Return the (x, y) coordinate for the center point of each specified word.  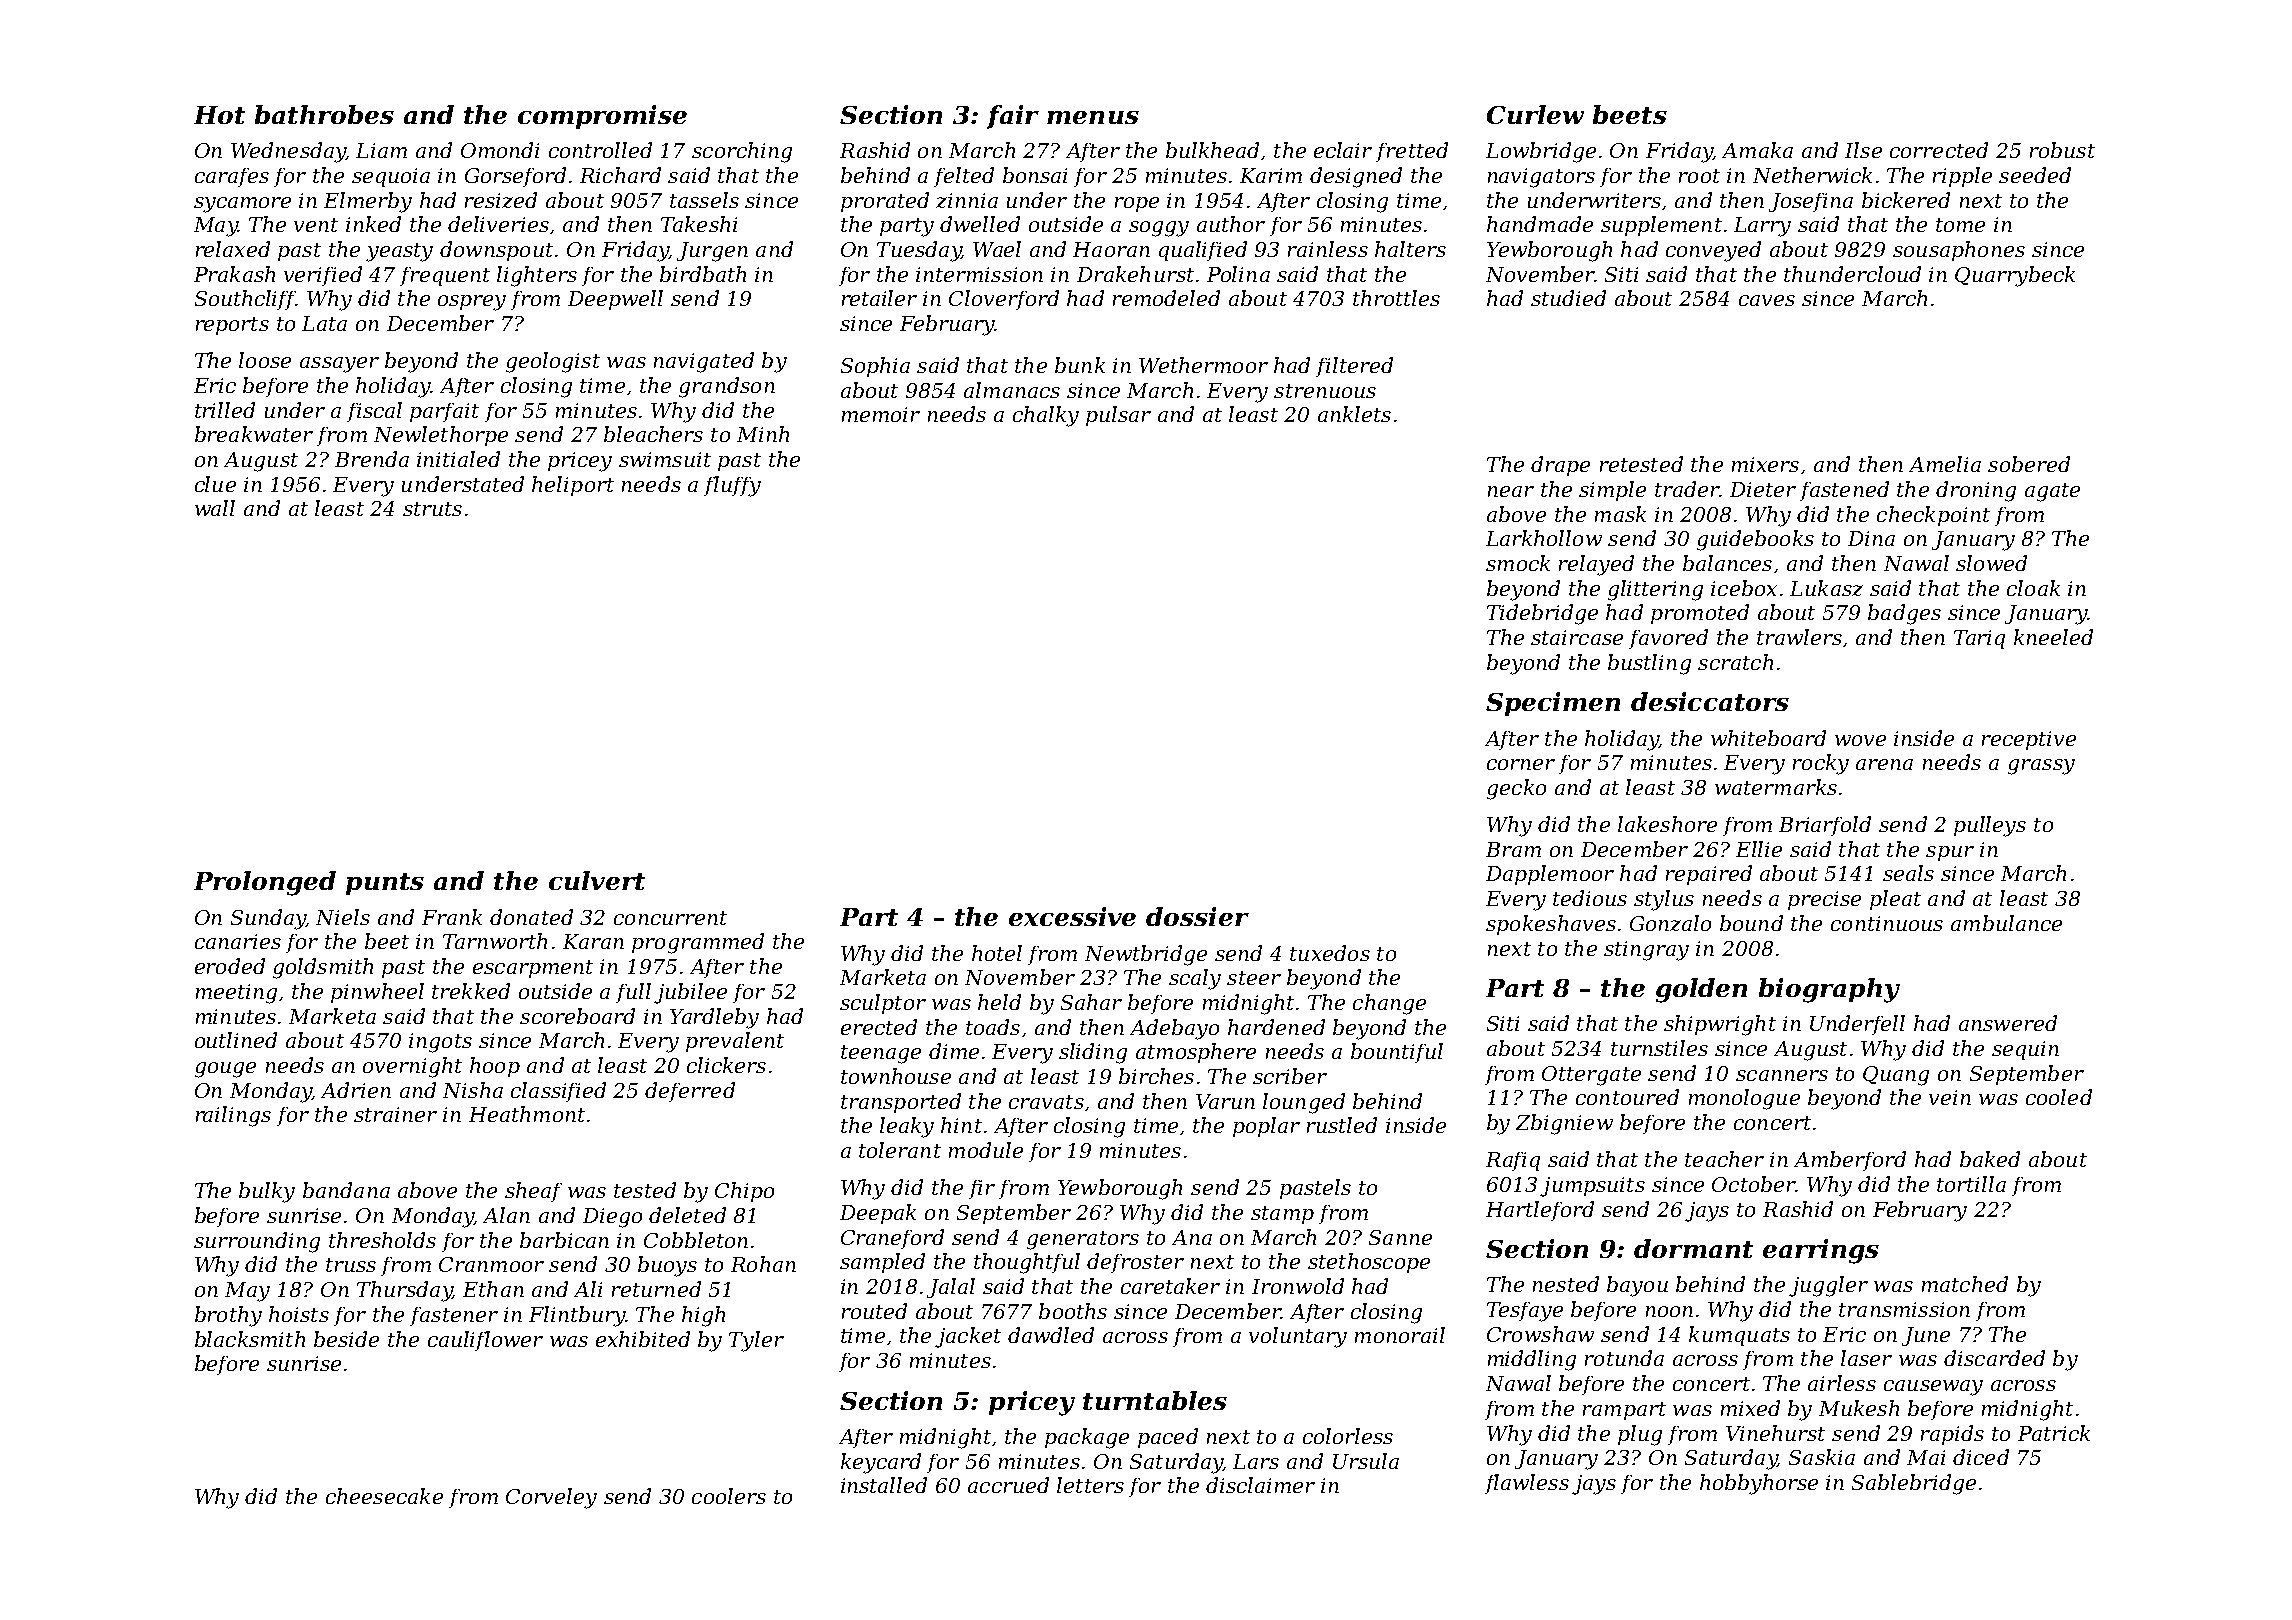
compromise (602, 117)
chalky (1046, 416)
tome (1960, 225)
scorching (742, 152)
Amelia (1945, 464)
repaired (1709, 875)
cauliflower (485, 1341)
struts (432, 509)
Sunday (268, 919)
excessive (1072, 916)
